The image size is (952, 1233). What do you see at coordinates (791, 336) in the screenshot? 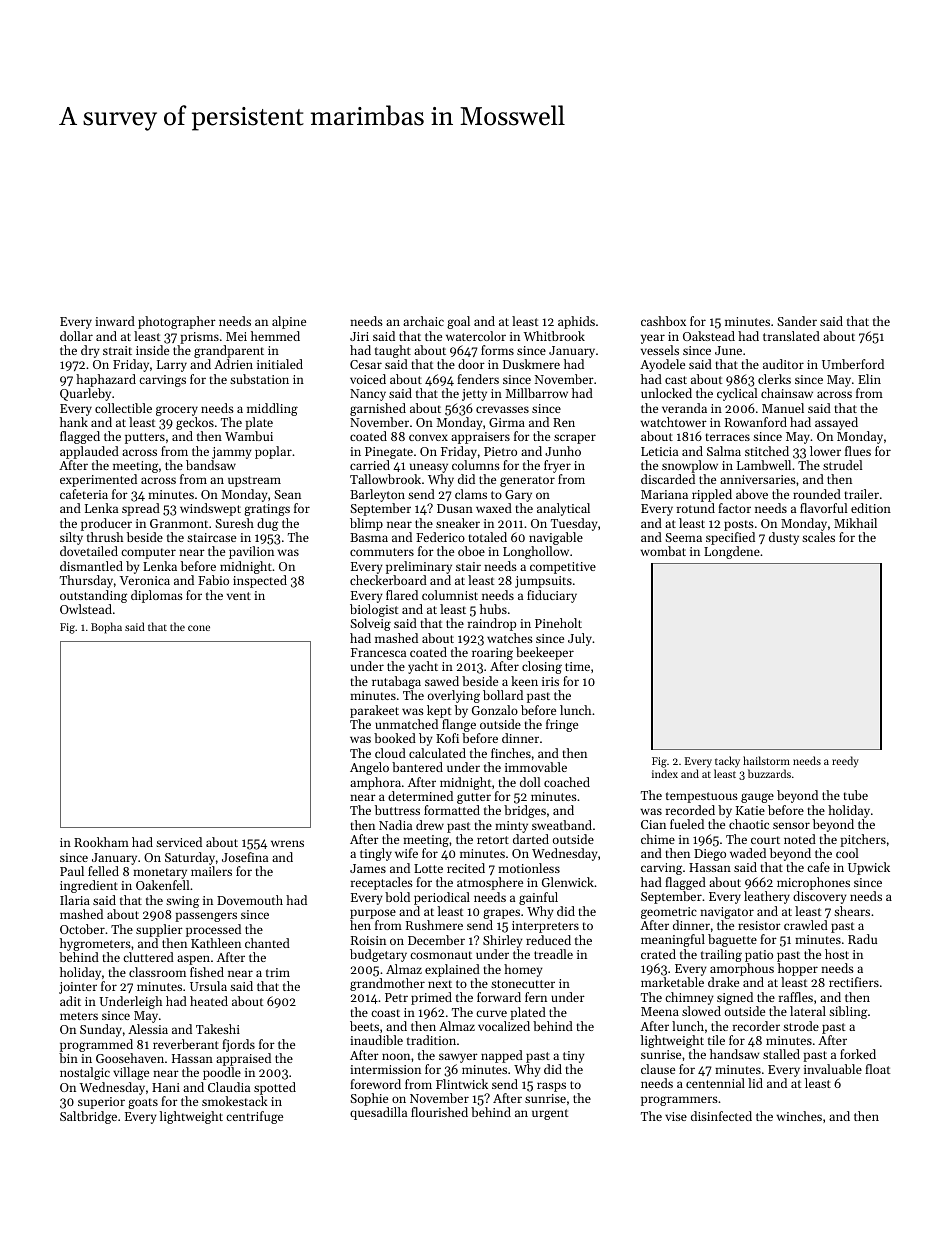
I see `translated` at bounding box center [791, 336].
